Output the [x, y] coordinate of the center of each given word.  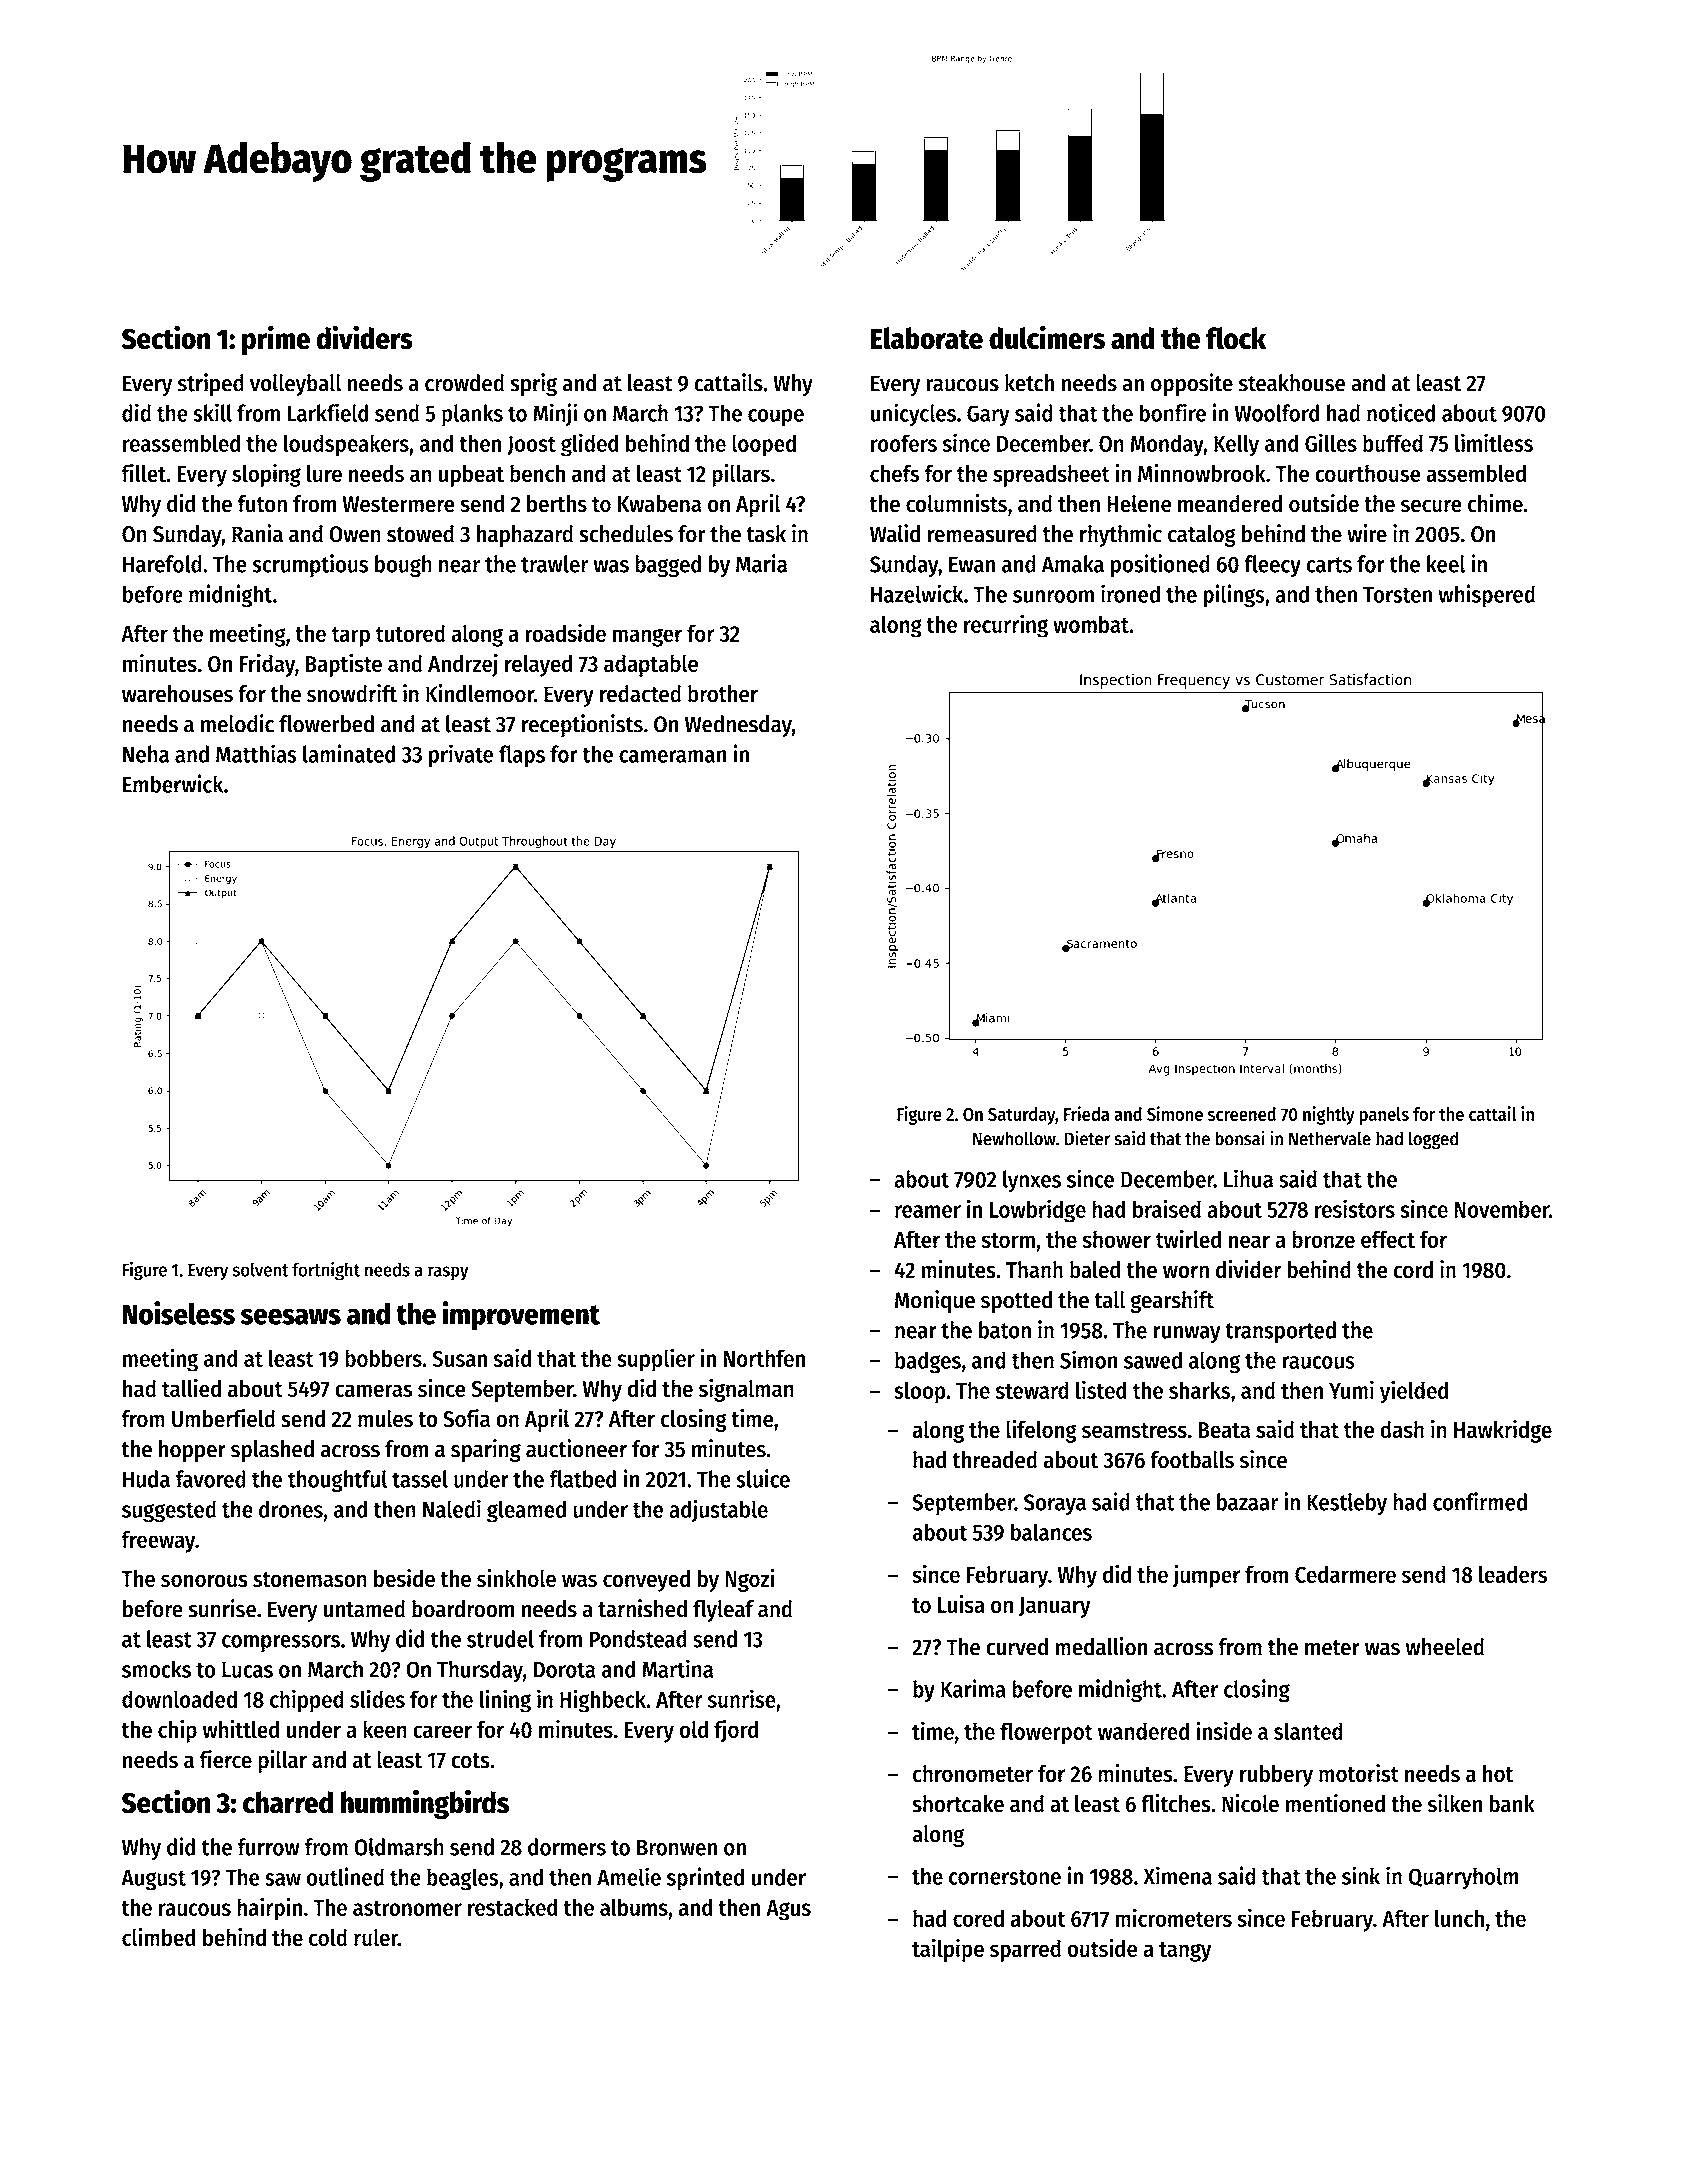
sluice [763, 1478]
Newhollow [1014, 1138]
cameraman [673, 756]
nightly [1329, 1115]
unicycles [913, 414]
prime [276, 340]
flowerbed [326, 724]
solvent [261, 1269]
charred [288, 1802]
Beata [1224, 1430]
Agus [788, 1910]
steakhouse [1292, 383]
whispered [1487, 596]
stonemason [310, 1580]
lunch [1459, 1918]
